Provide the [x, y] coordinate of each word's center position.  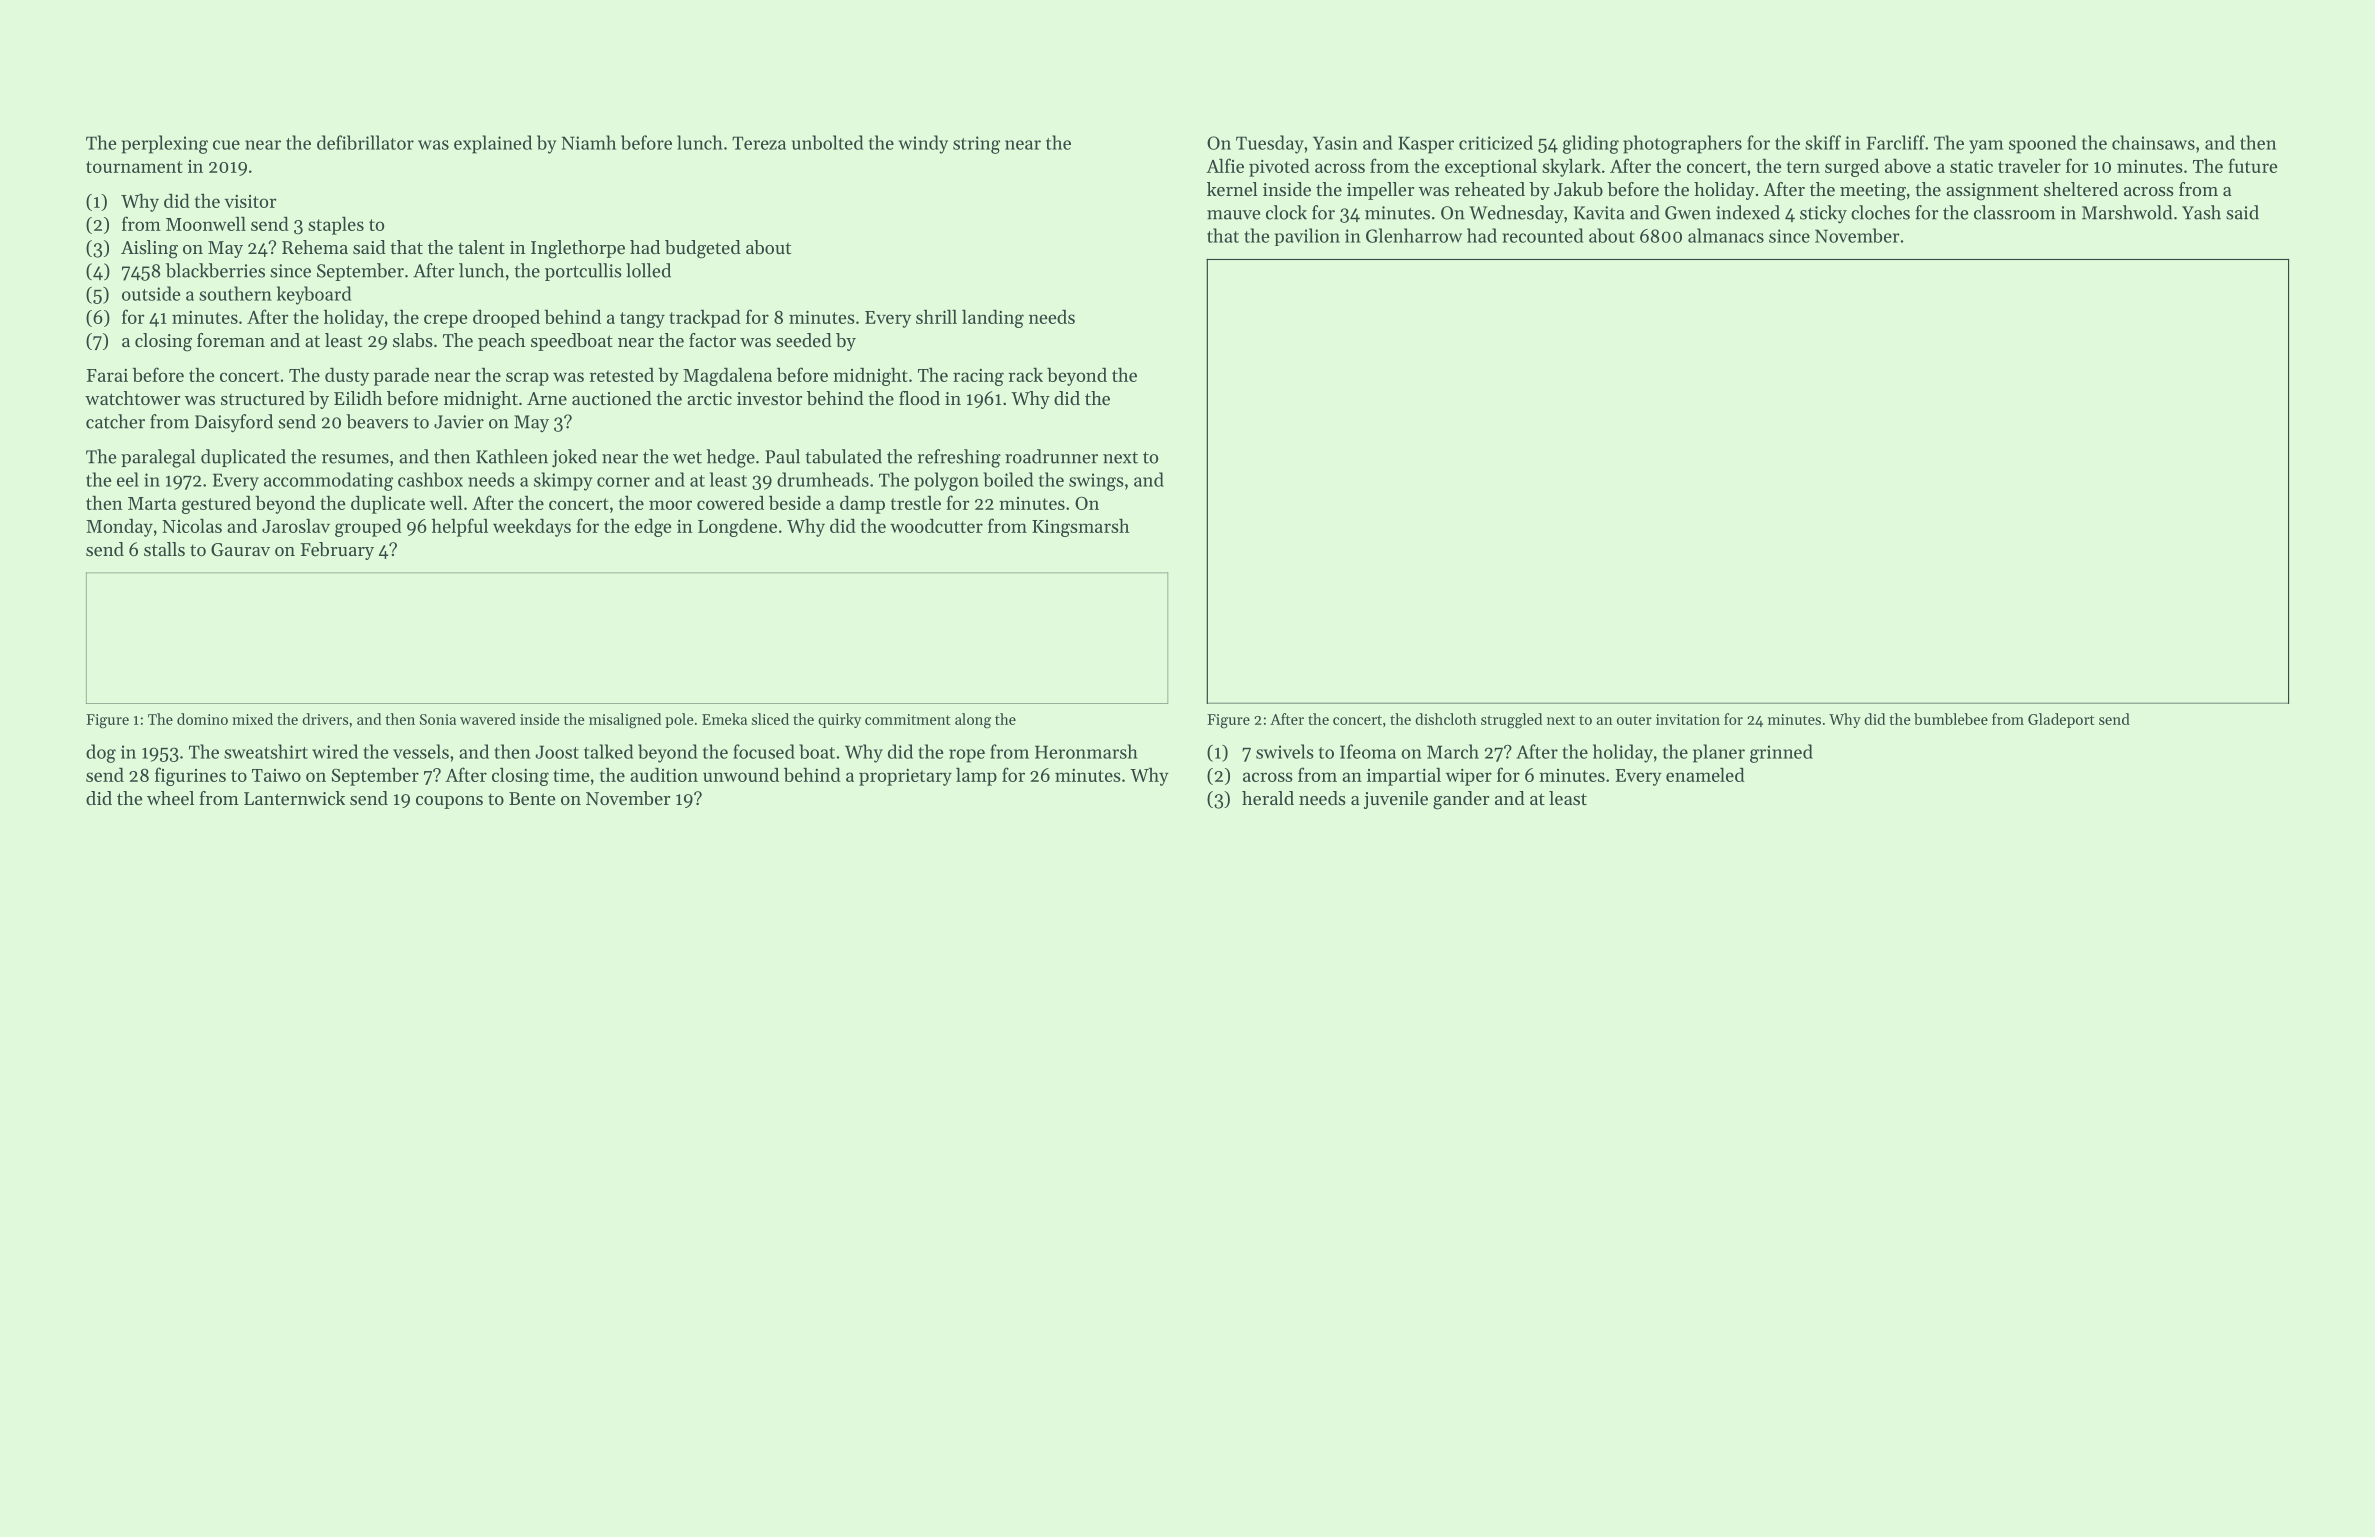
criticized [1496, 142]
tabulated [843, 456]
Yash [2201, 212]
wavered [488, 719]
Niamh [589, 142]
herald [1268, 798]
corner [623, 482]
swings [1096, 482]
